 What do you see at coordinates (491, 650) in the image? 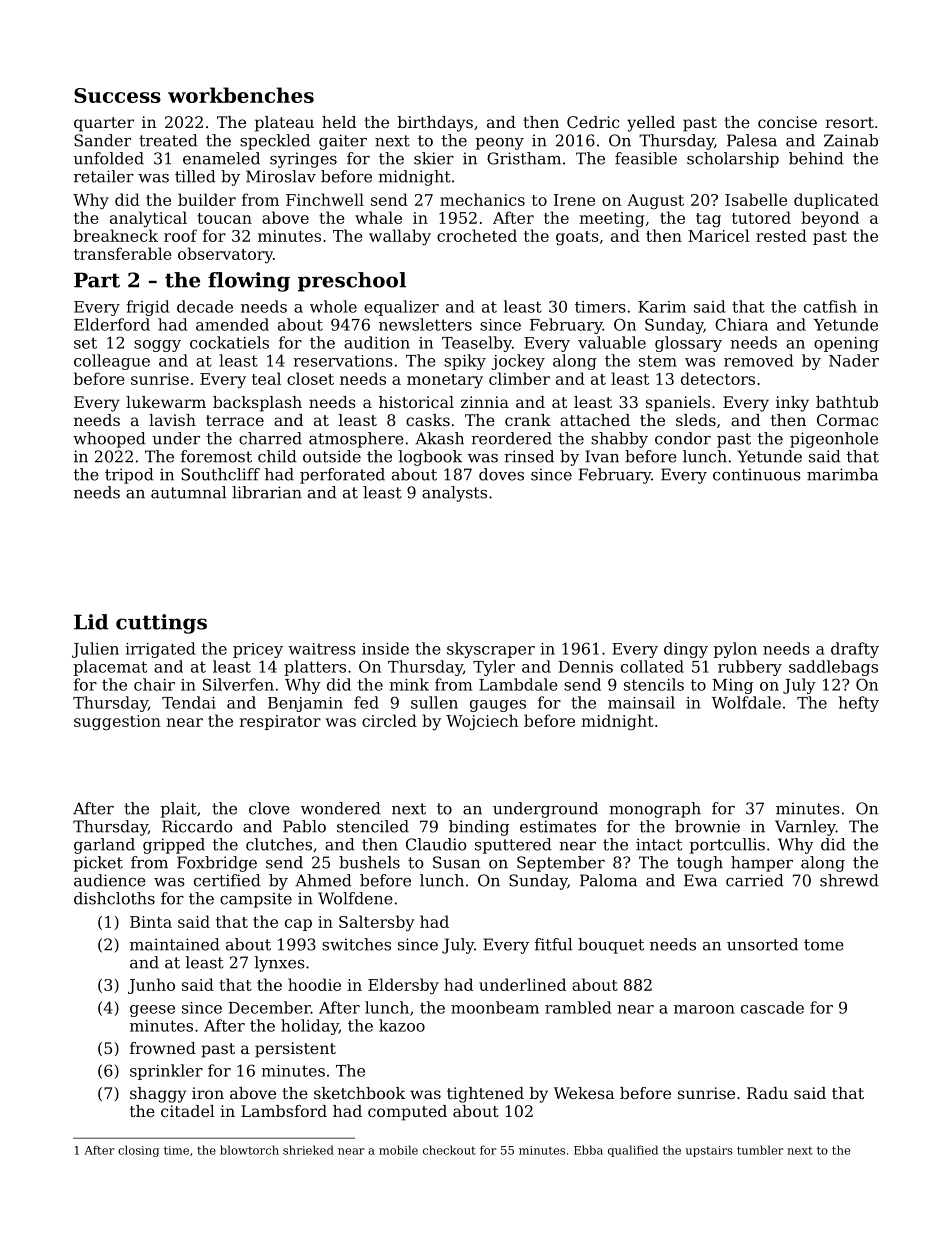
I see `skyscraper` at bounding box center [491, 650].
